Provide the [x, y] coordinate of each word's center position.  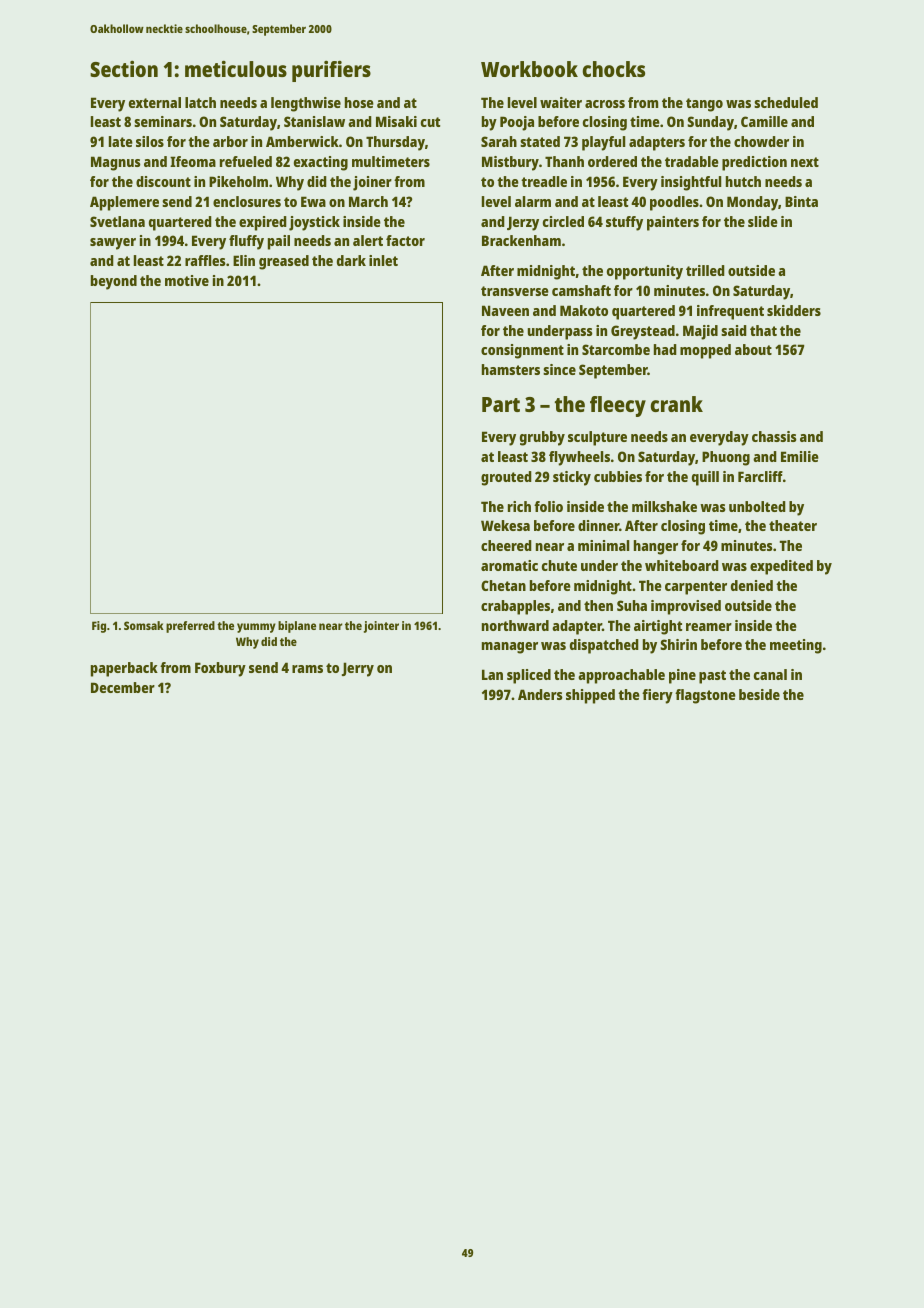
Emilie [800, 456]
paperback [124, 669]
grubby [542, 438]
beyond [114, 282]
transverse [515, 291]
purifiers [331, 71]
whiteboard [682, 565]
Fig [99, 627]
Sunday [710, 123]
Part [501, 404]
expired [263, 223]
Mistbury [510, 163]
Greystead [643, 332]
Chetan [503, 585]
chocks [613, 69]
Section [124, 69]
